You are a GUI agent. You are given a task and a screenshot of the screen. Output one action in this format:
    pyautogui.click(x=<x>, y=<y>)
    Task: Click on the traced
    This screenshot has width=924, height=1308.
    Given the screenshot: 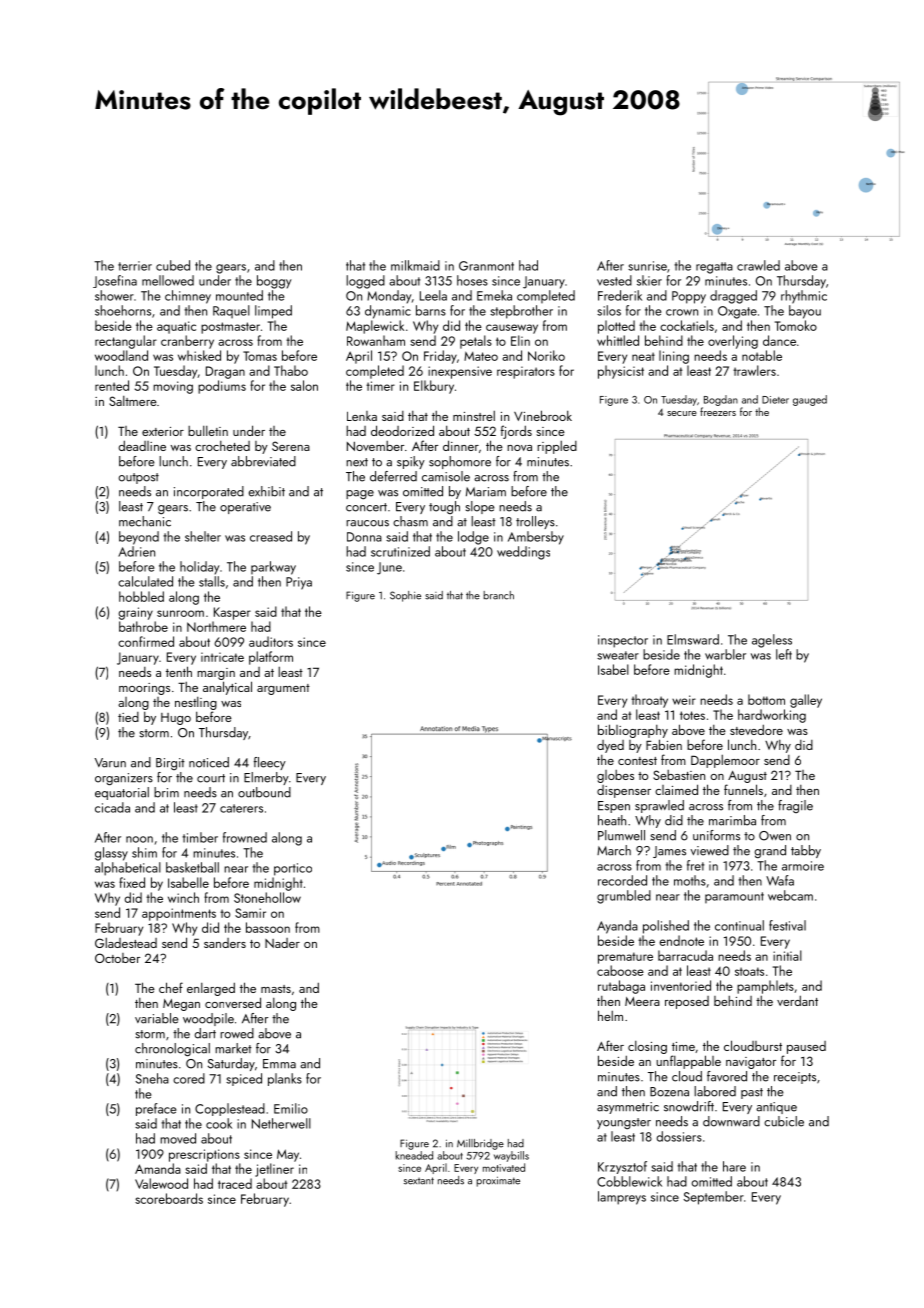 What is the action you would take?
    pyautogui.click(x=235, y=1183)
